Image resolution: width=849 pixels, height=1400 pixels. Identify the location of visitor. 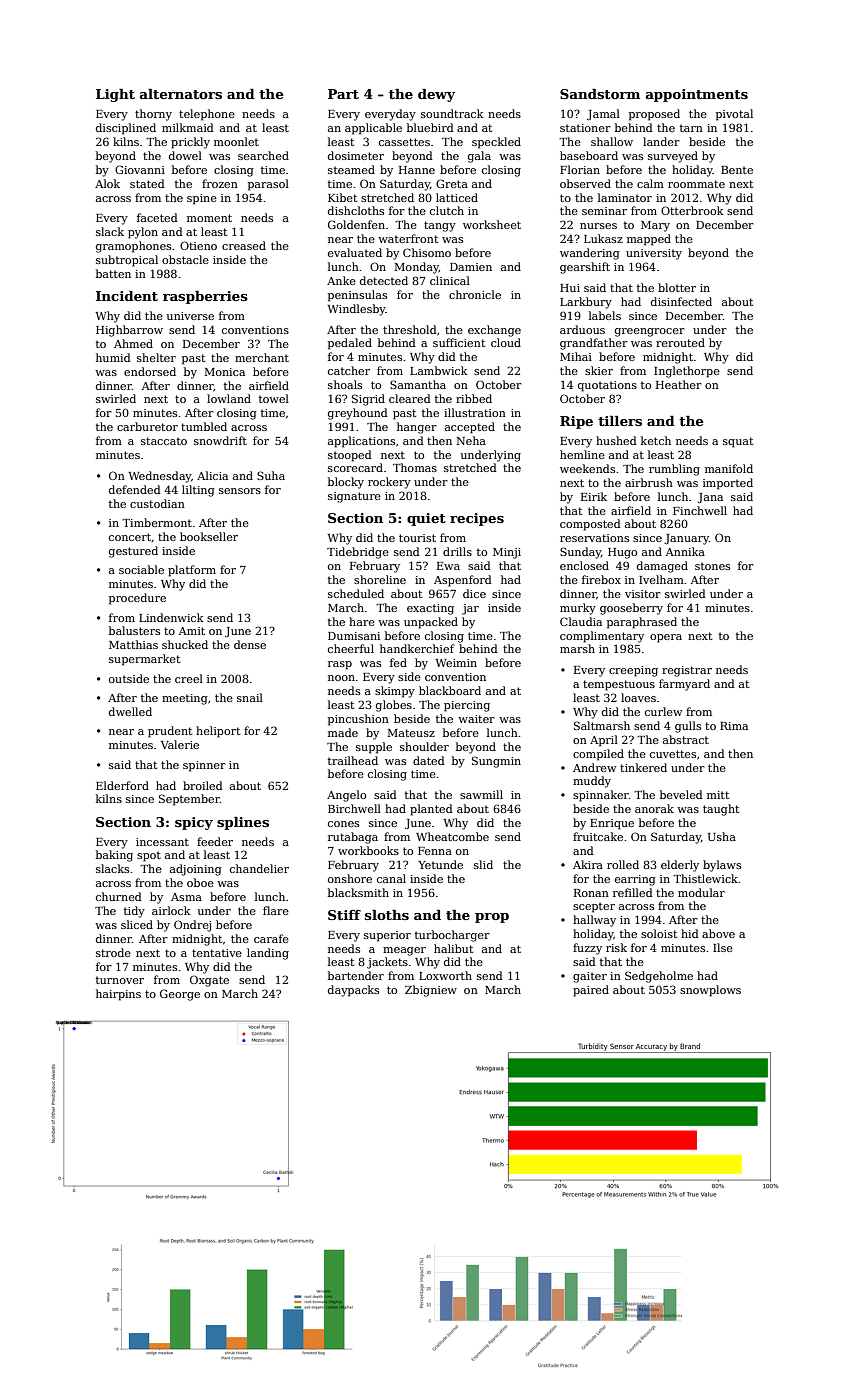
(643, 594).
